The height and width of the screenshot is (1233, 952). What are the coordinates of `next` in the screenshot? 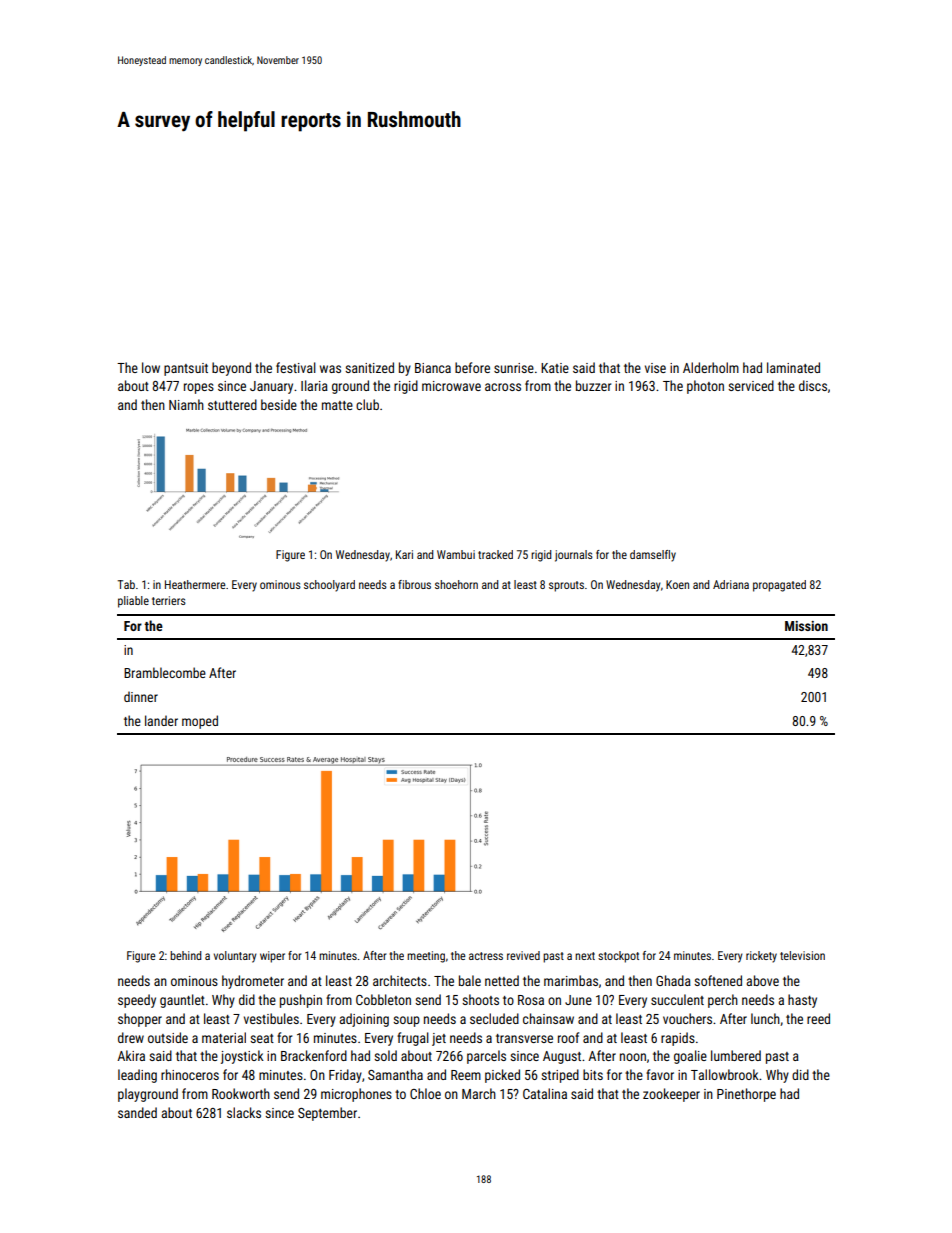 It's located at (585, 956).
